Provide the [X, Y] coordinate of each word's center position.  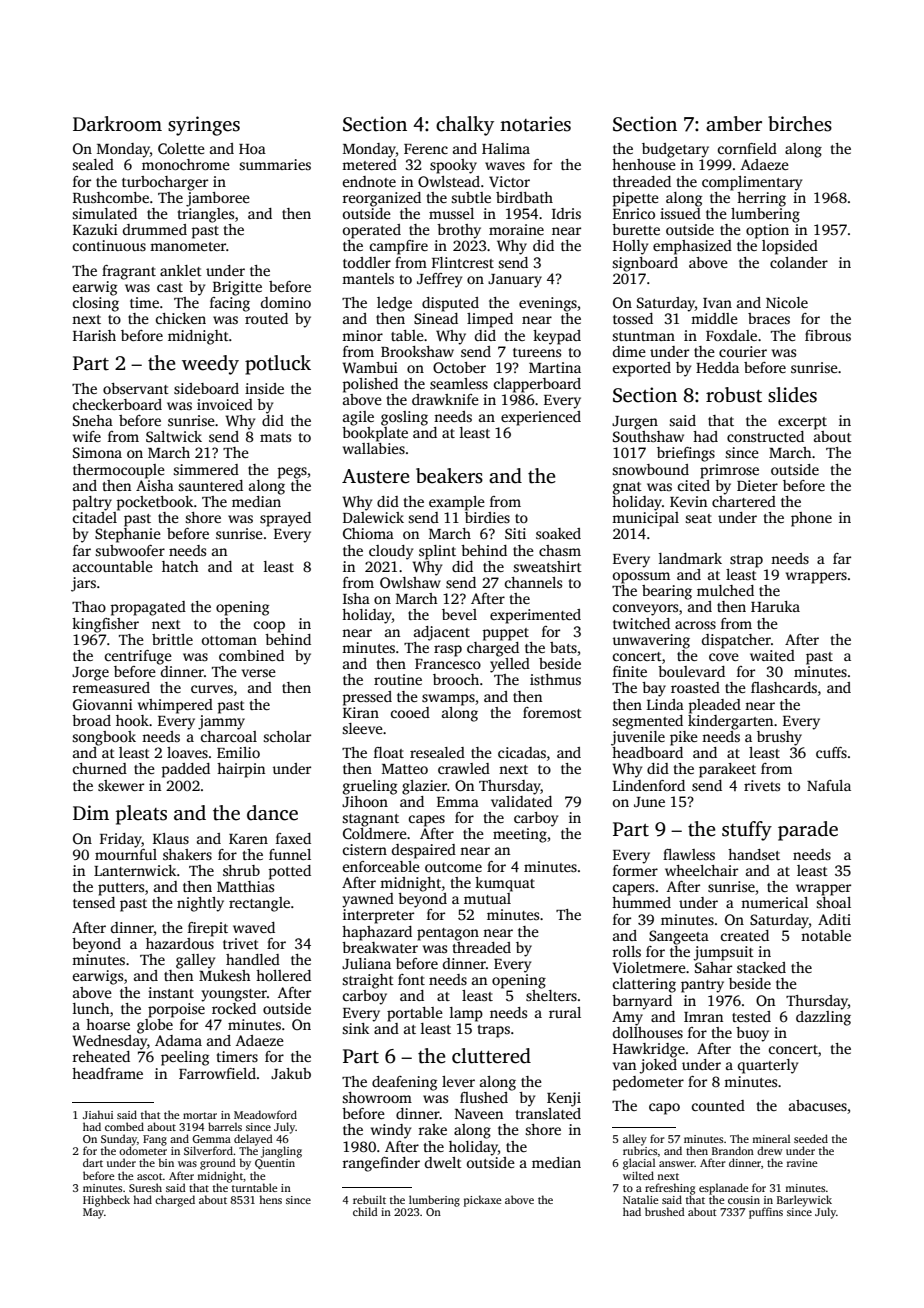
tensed [94, 902]
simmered [206, 469]
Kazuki [95, 229]
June [649, 802]
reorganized [381, 199]
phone [811, 519]
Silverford [208, 1150]
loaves [187, 752]
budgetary [675, 150]
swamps [448, 700]
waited [772, 655]
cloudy [391, 552]
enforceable [381, 866]
